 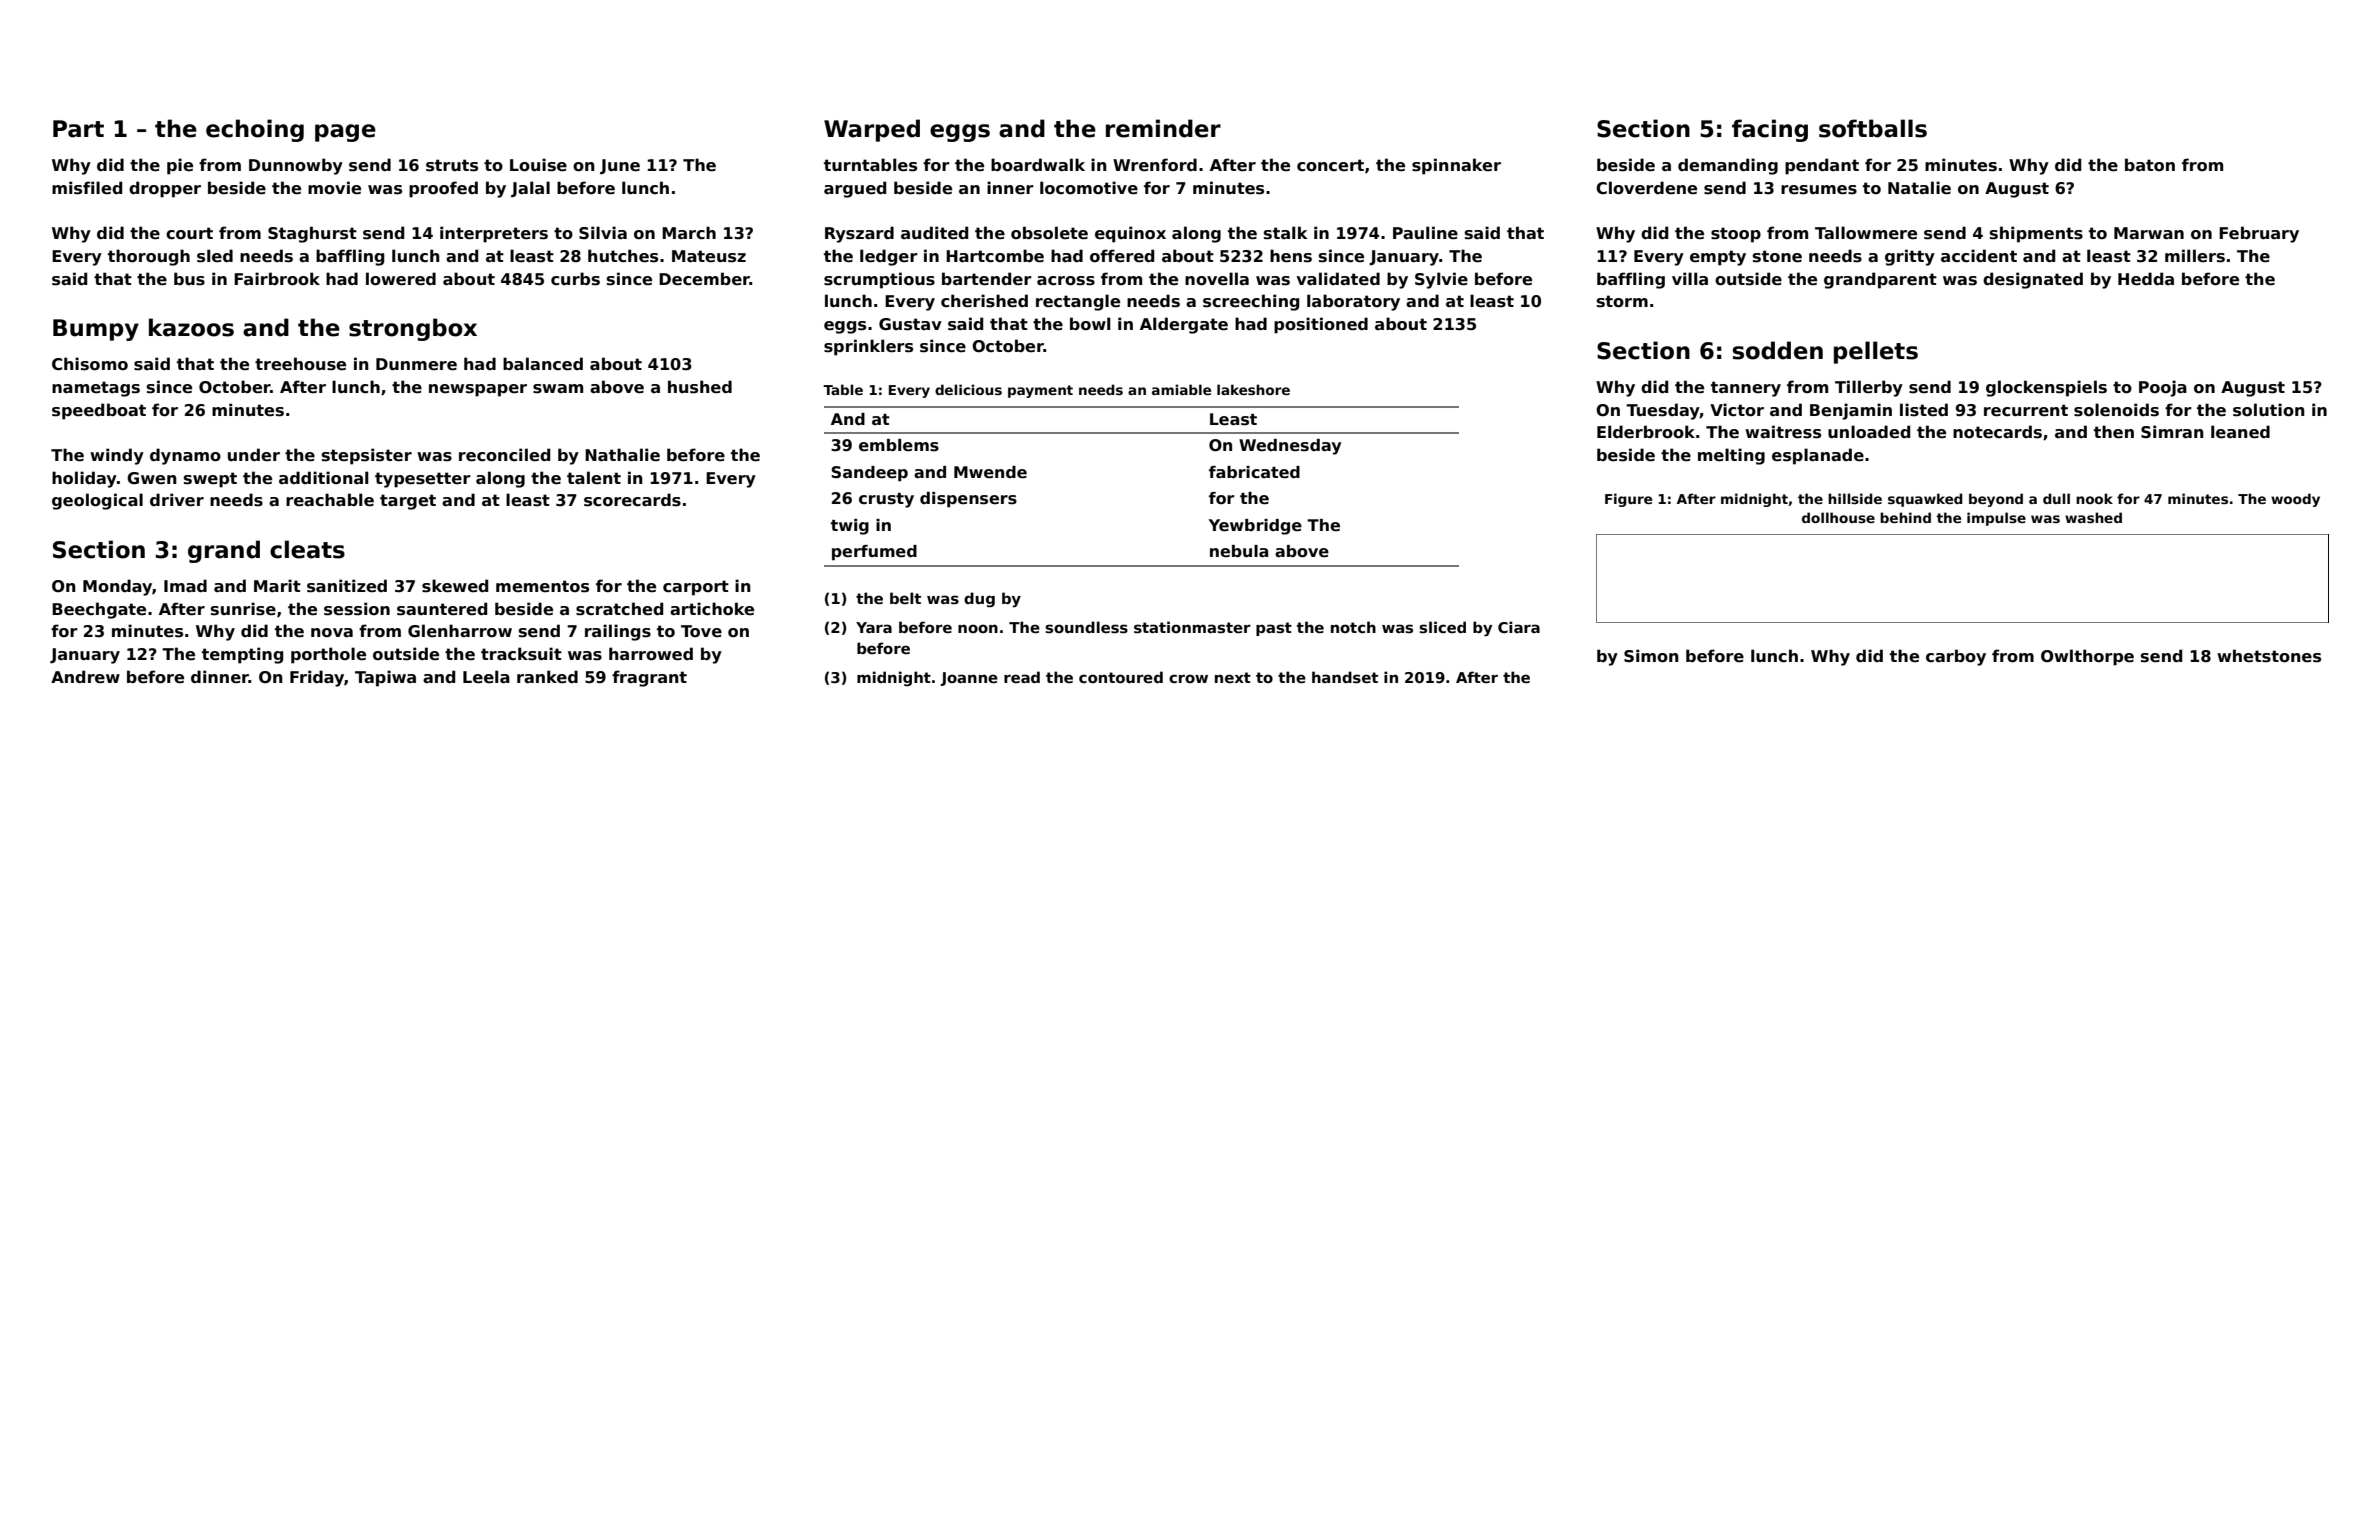 I want to click on nebula, so click(x=1239, y=551).
